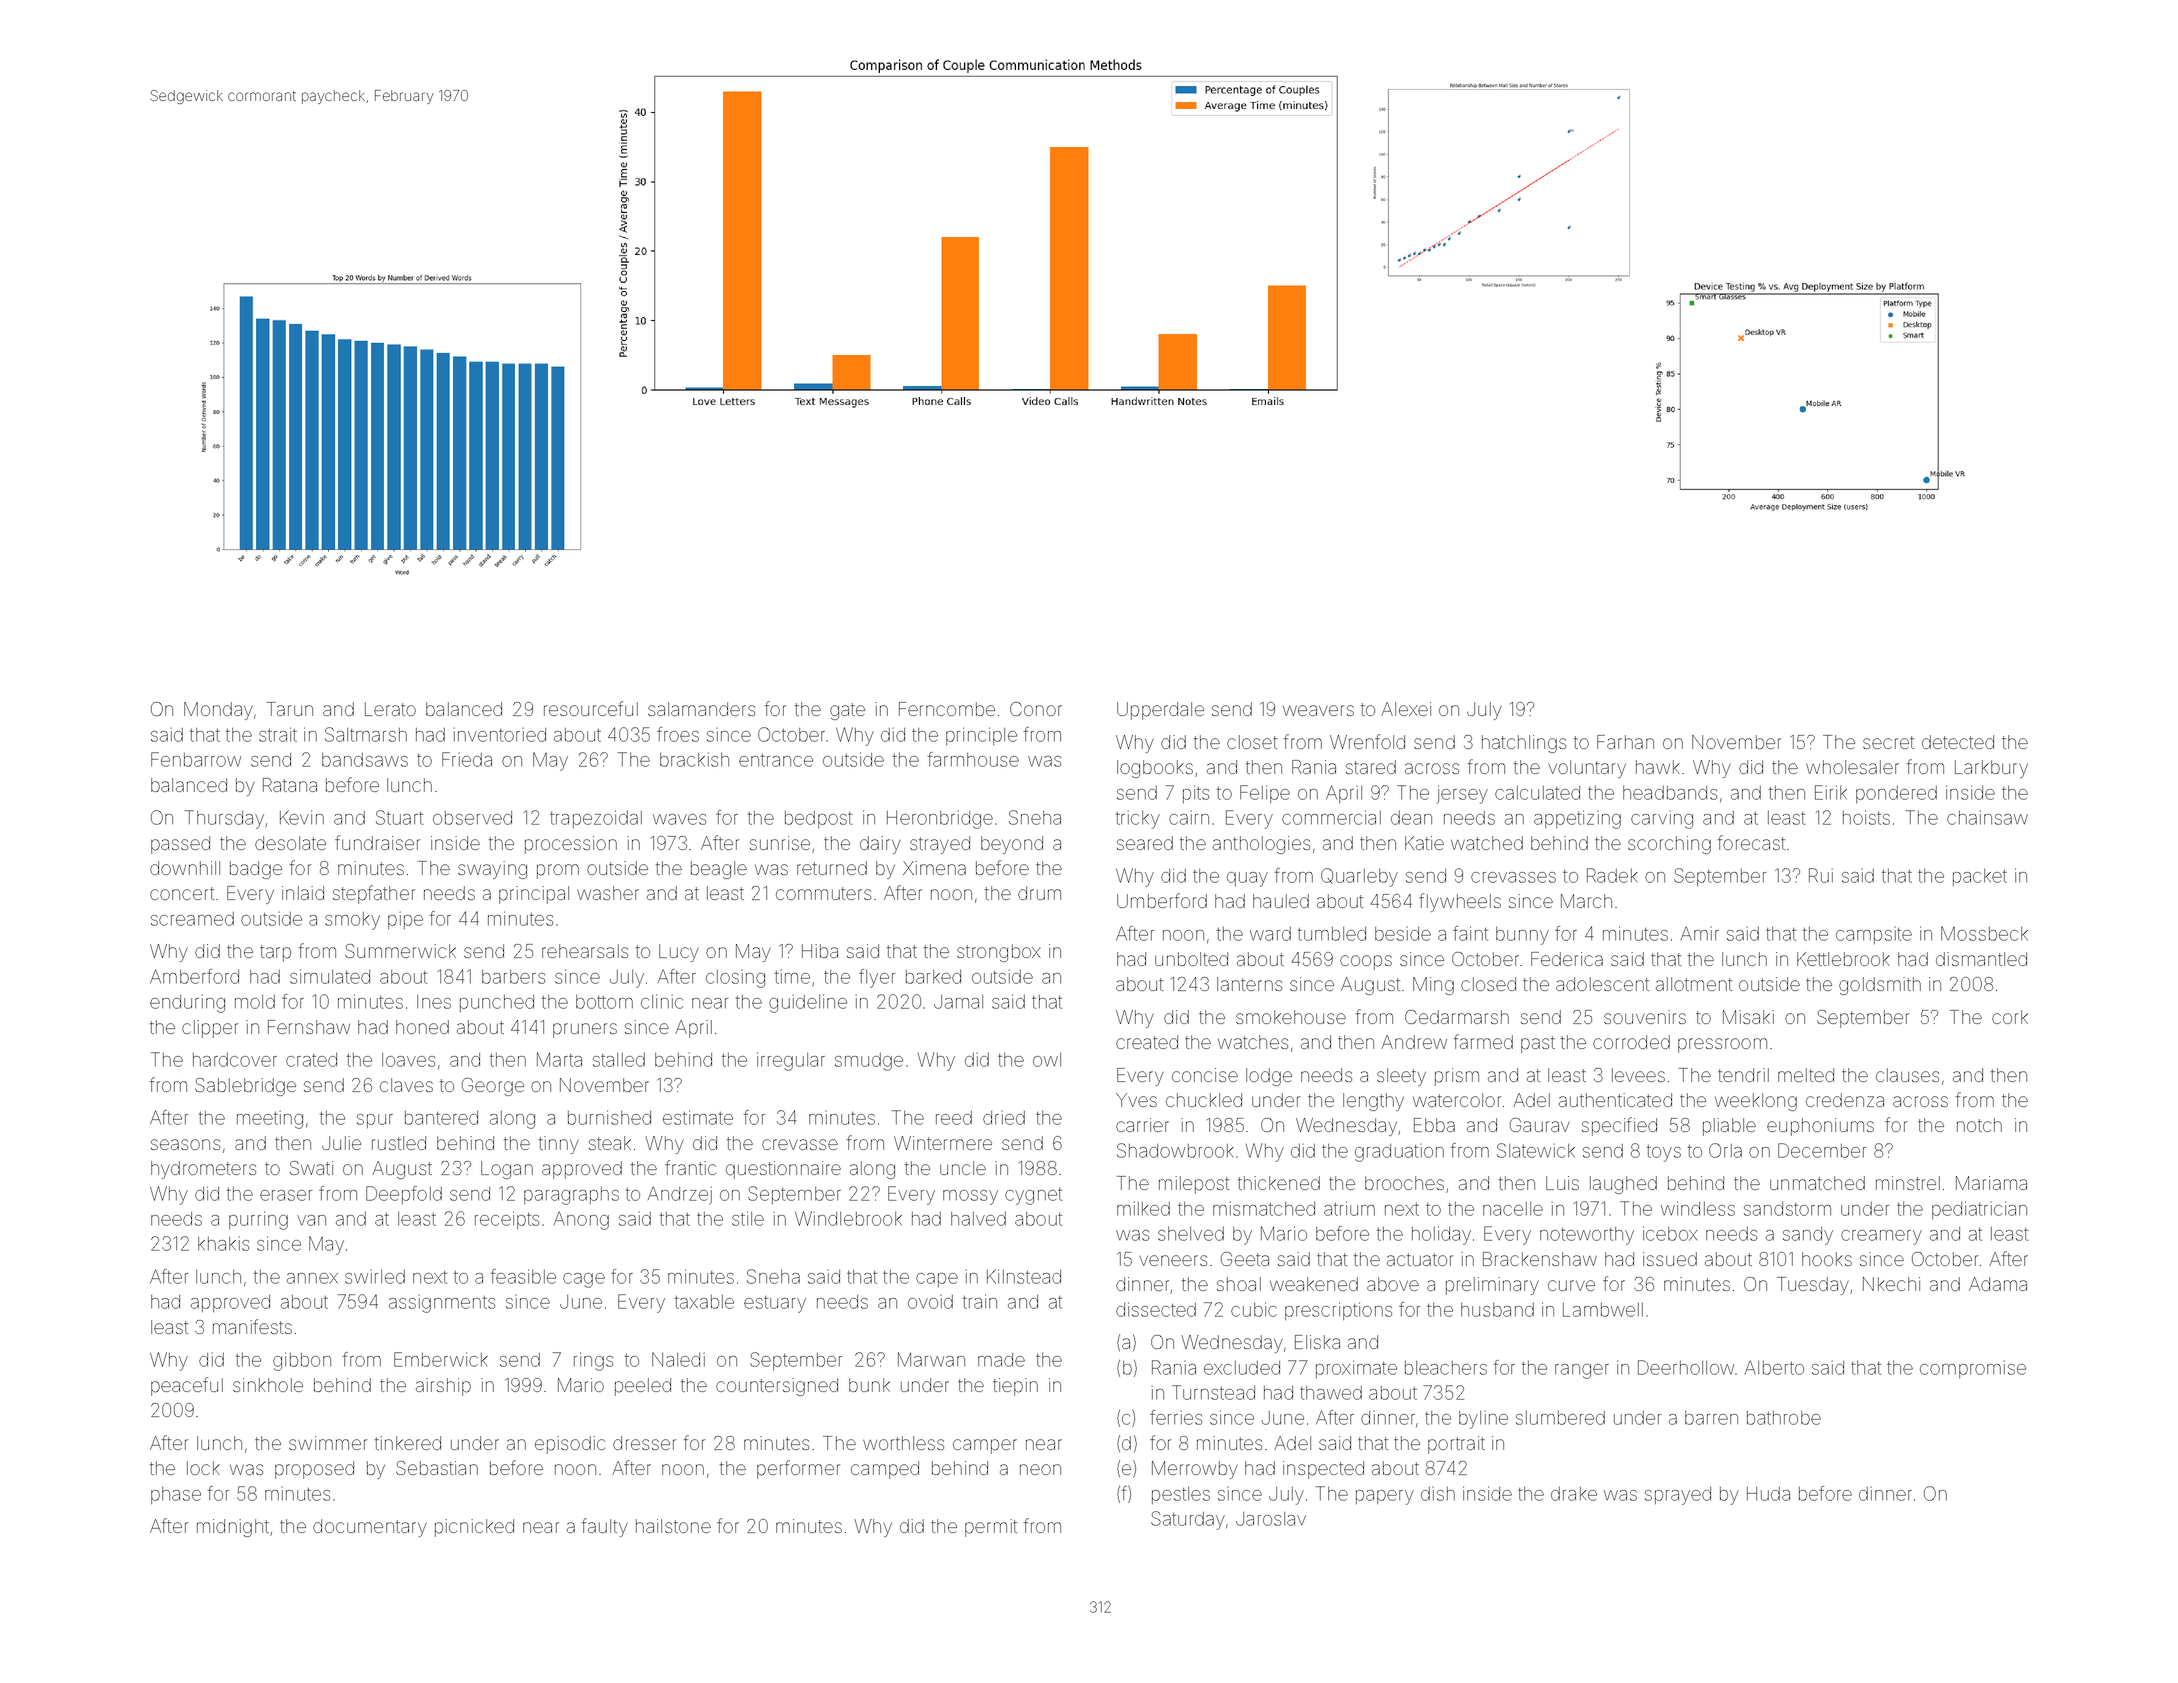 Image resolution: width=2178 pixels, height=1683 pixels. What do you see at coordinates (978, 1219) in the screenshot?
I see `halved` at bounding box center [978, 1219].
